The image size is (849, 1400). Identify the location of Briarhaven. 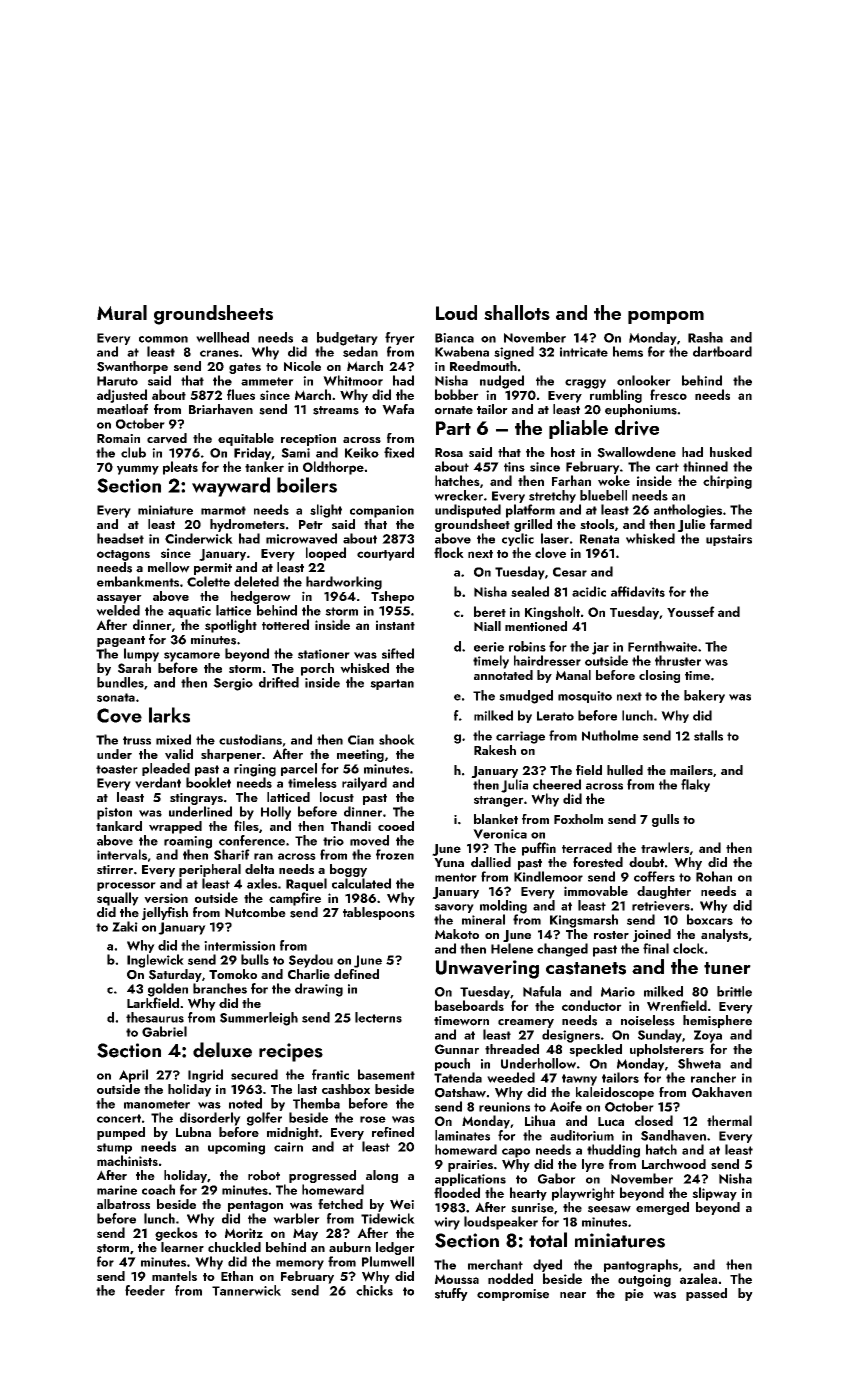
(221, 409).
